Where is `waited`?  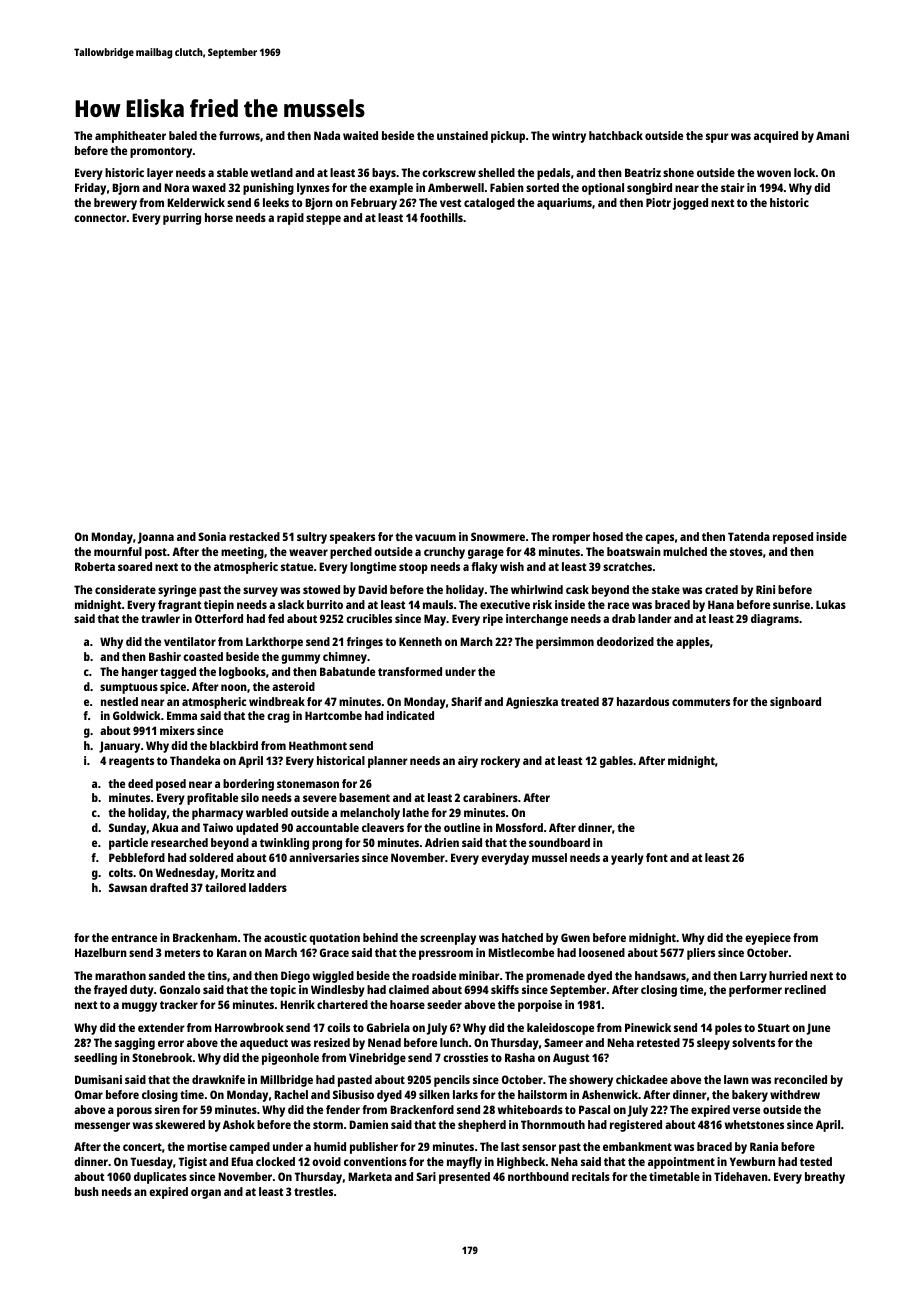 waited is located at coordinates (360, 135).
